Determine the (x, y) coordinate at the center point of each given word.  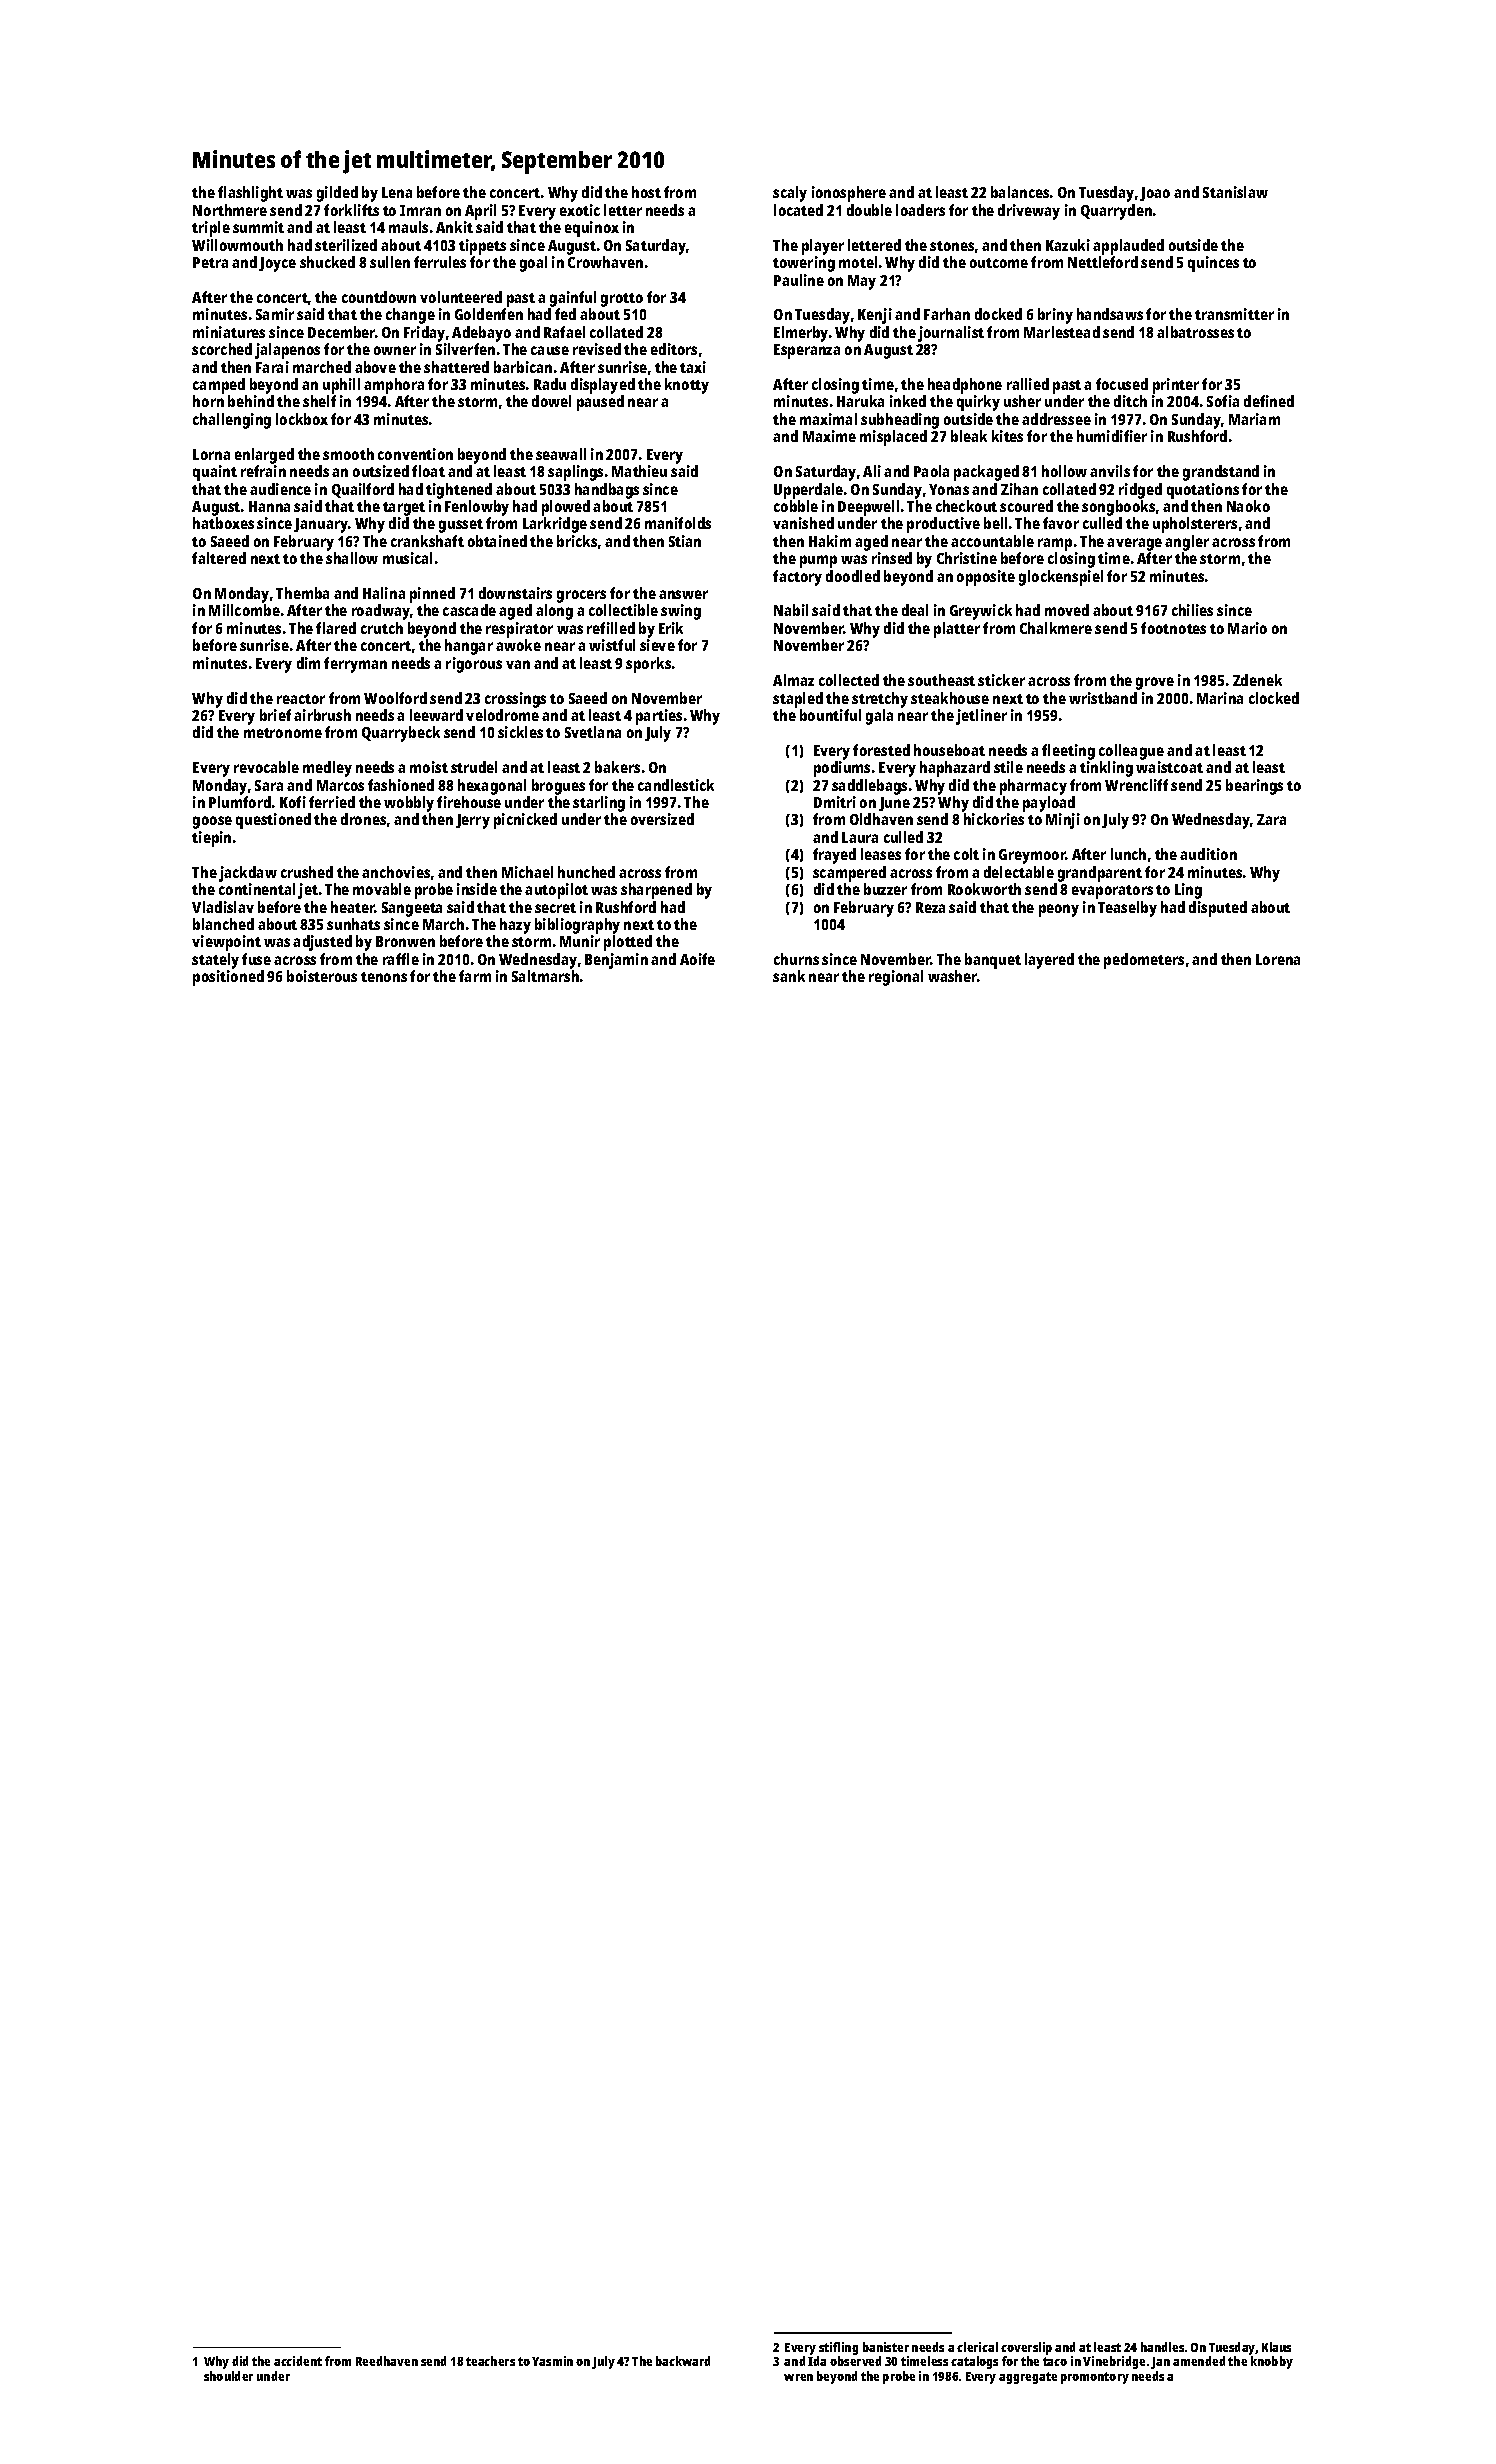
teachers (490, 2361)
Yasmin (552, 2361)
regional (896, 978)
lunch (1128, 854)
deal (915, 610)
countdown (379, 297)
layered (1049, 961)
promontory (1095, 2378)
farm (475, 976)
